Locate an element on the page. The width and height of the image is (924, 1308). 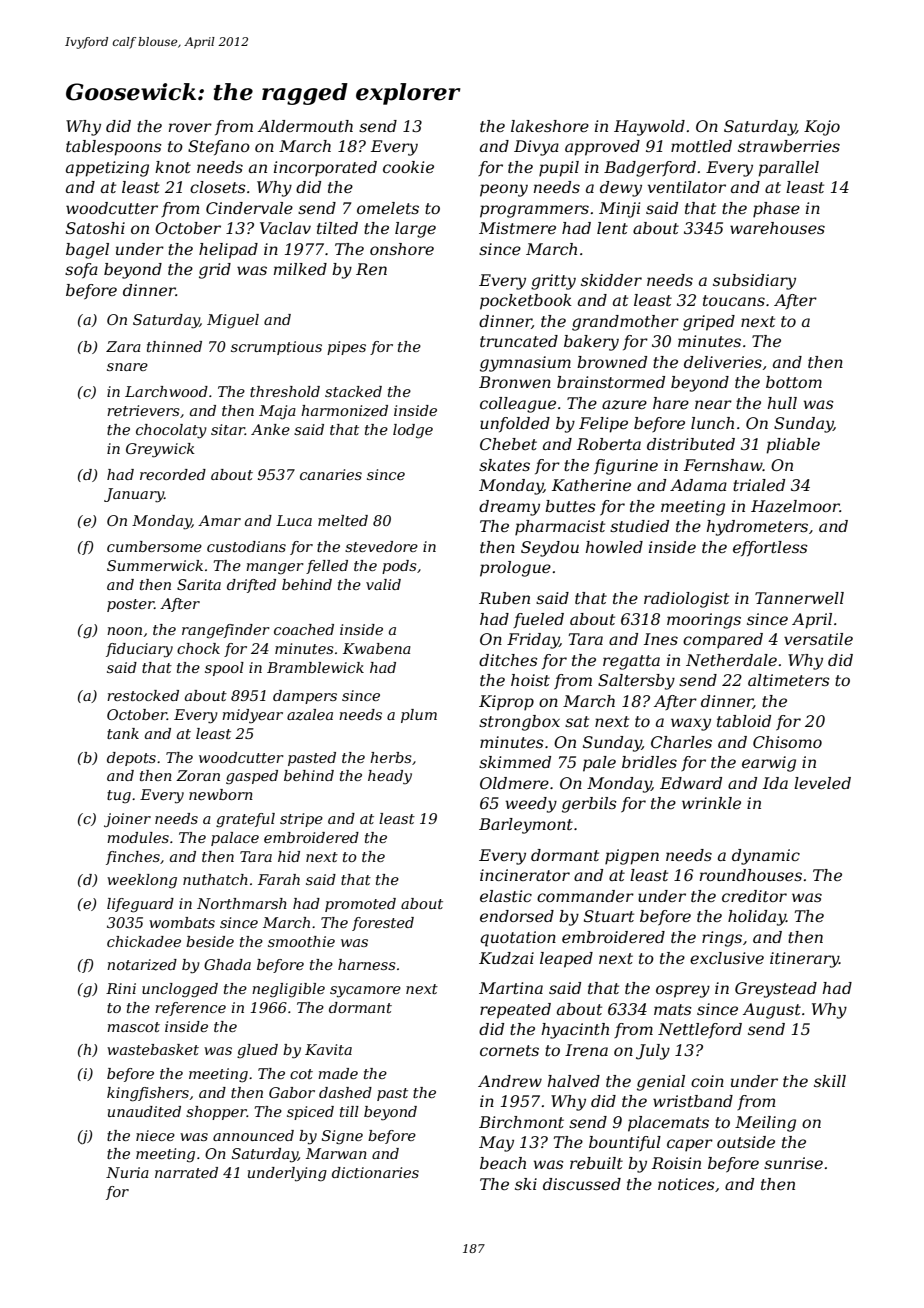
subsidiary is located at coordinates (754, 282).
